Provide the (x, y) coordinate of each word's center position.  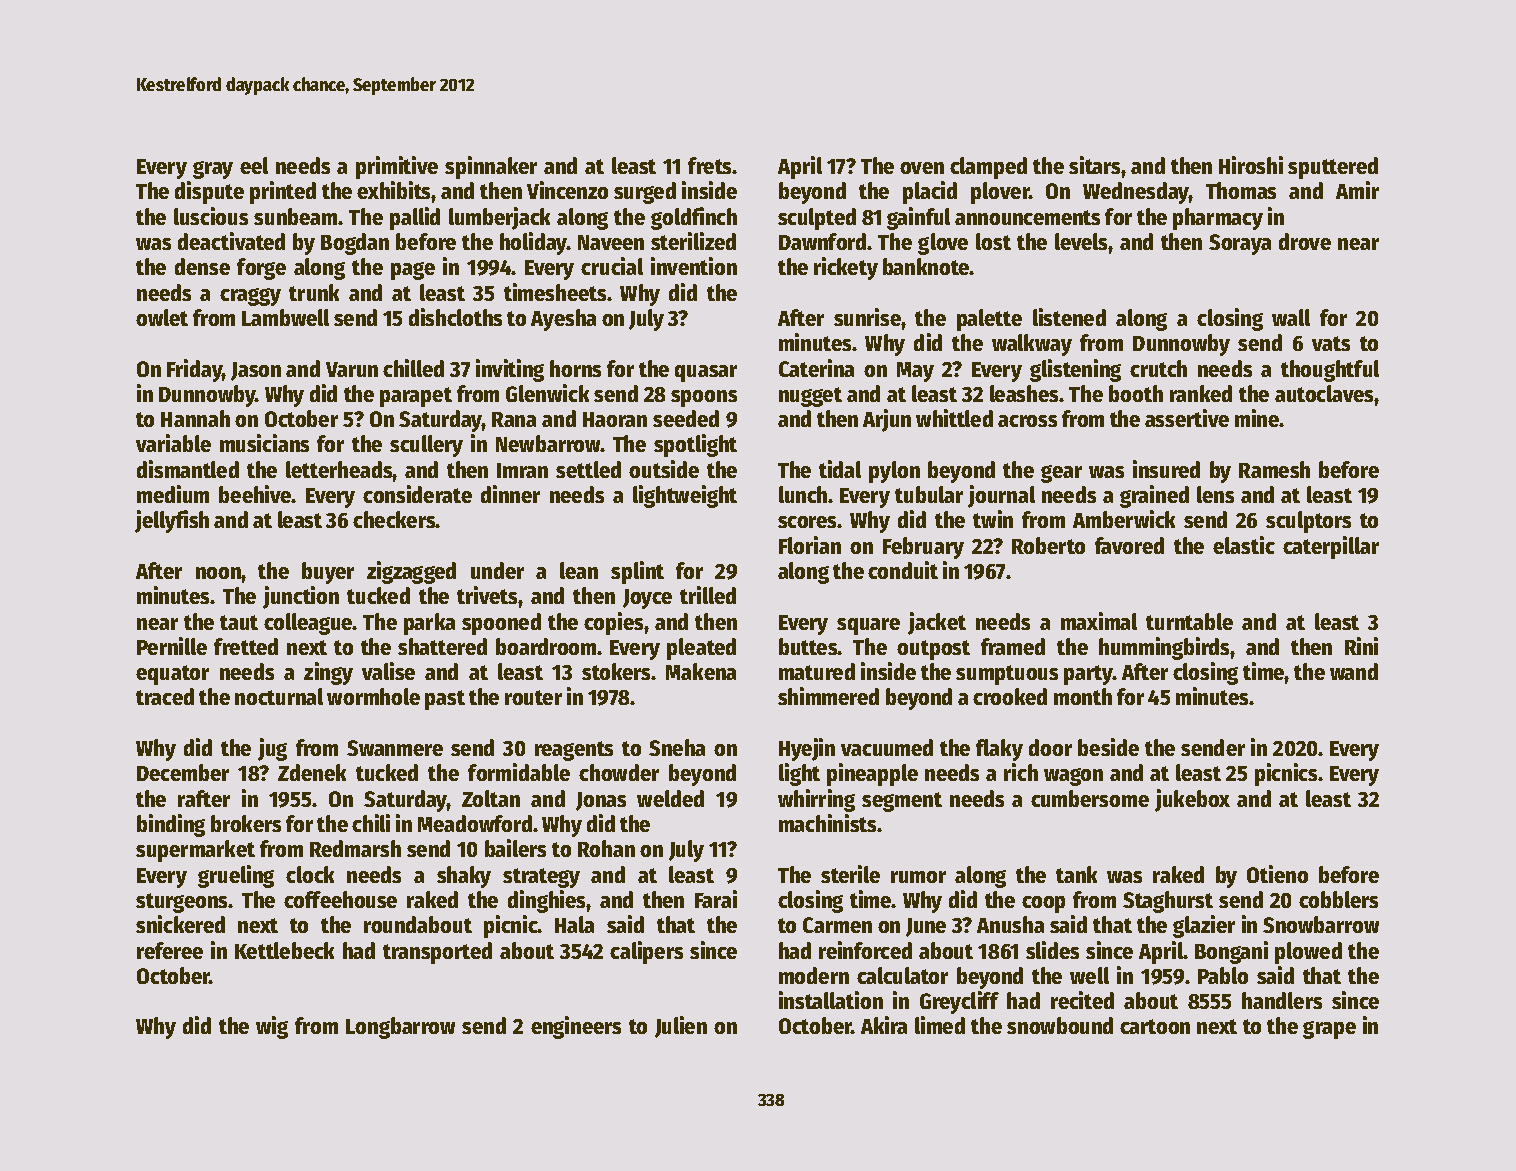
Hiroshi (1251, 165)
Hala (574, 924)
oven (922, 168)
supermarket (195, 851)
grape (1329, 1030)
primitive (397, 167)
